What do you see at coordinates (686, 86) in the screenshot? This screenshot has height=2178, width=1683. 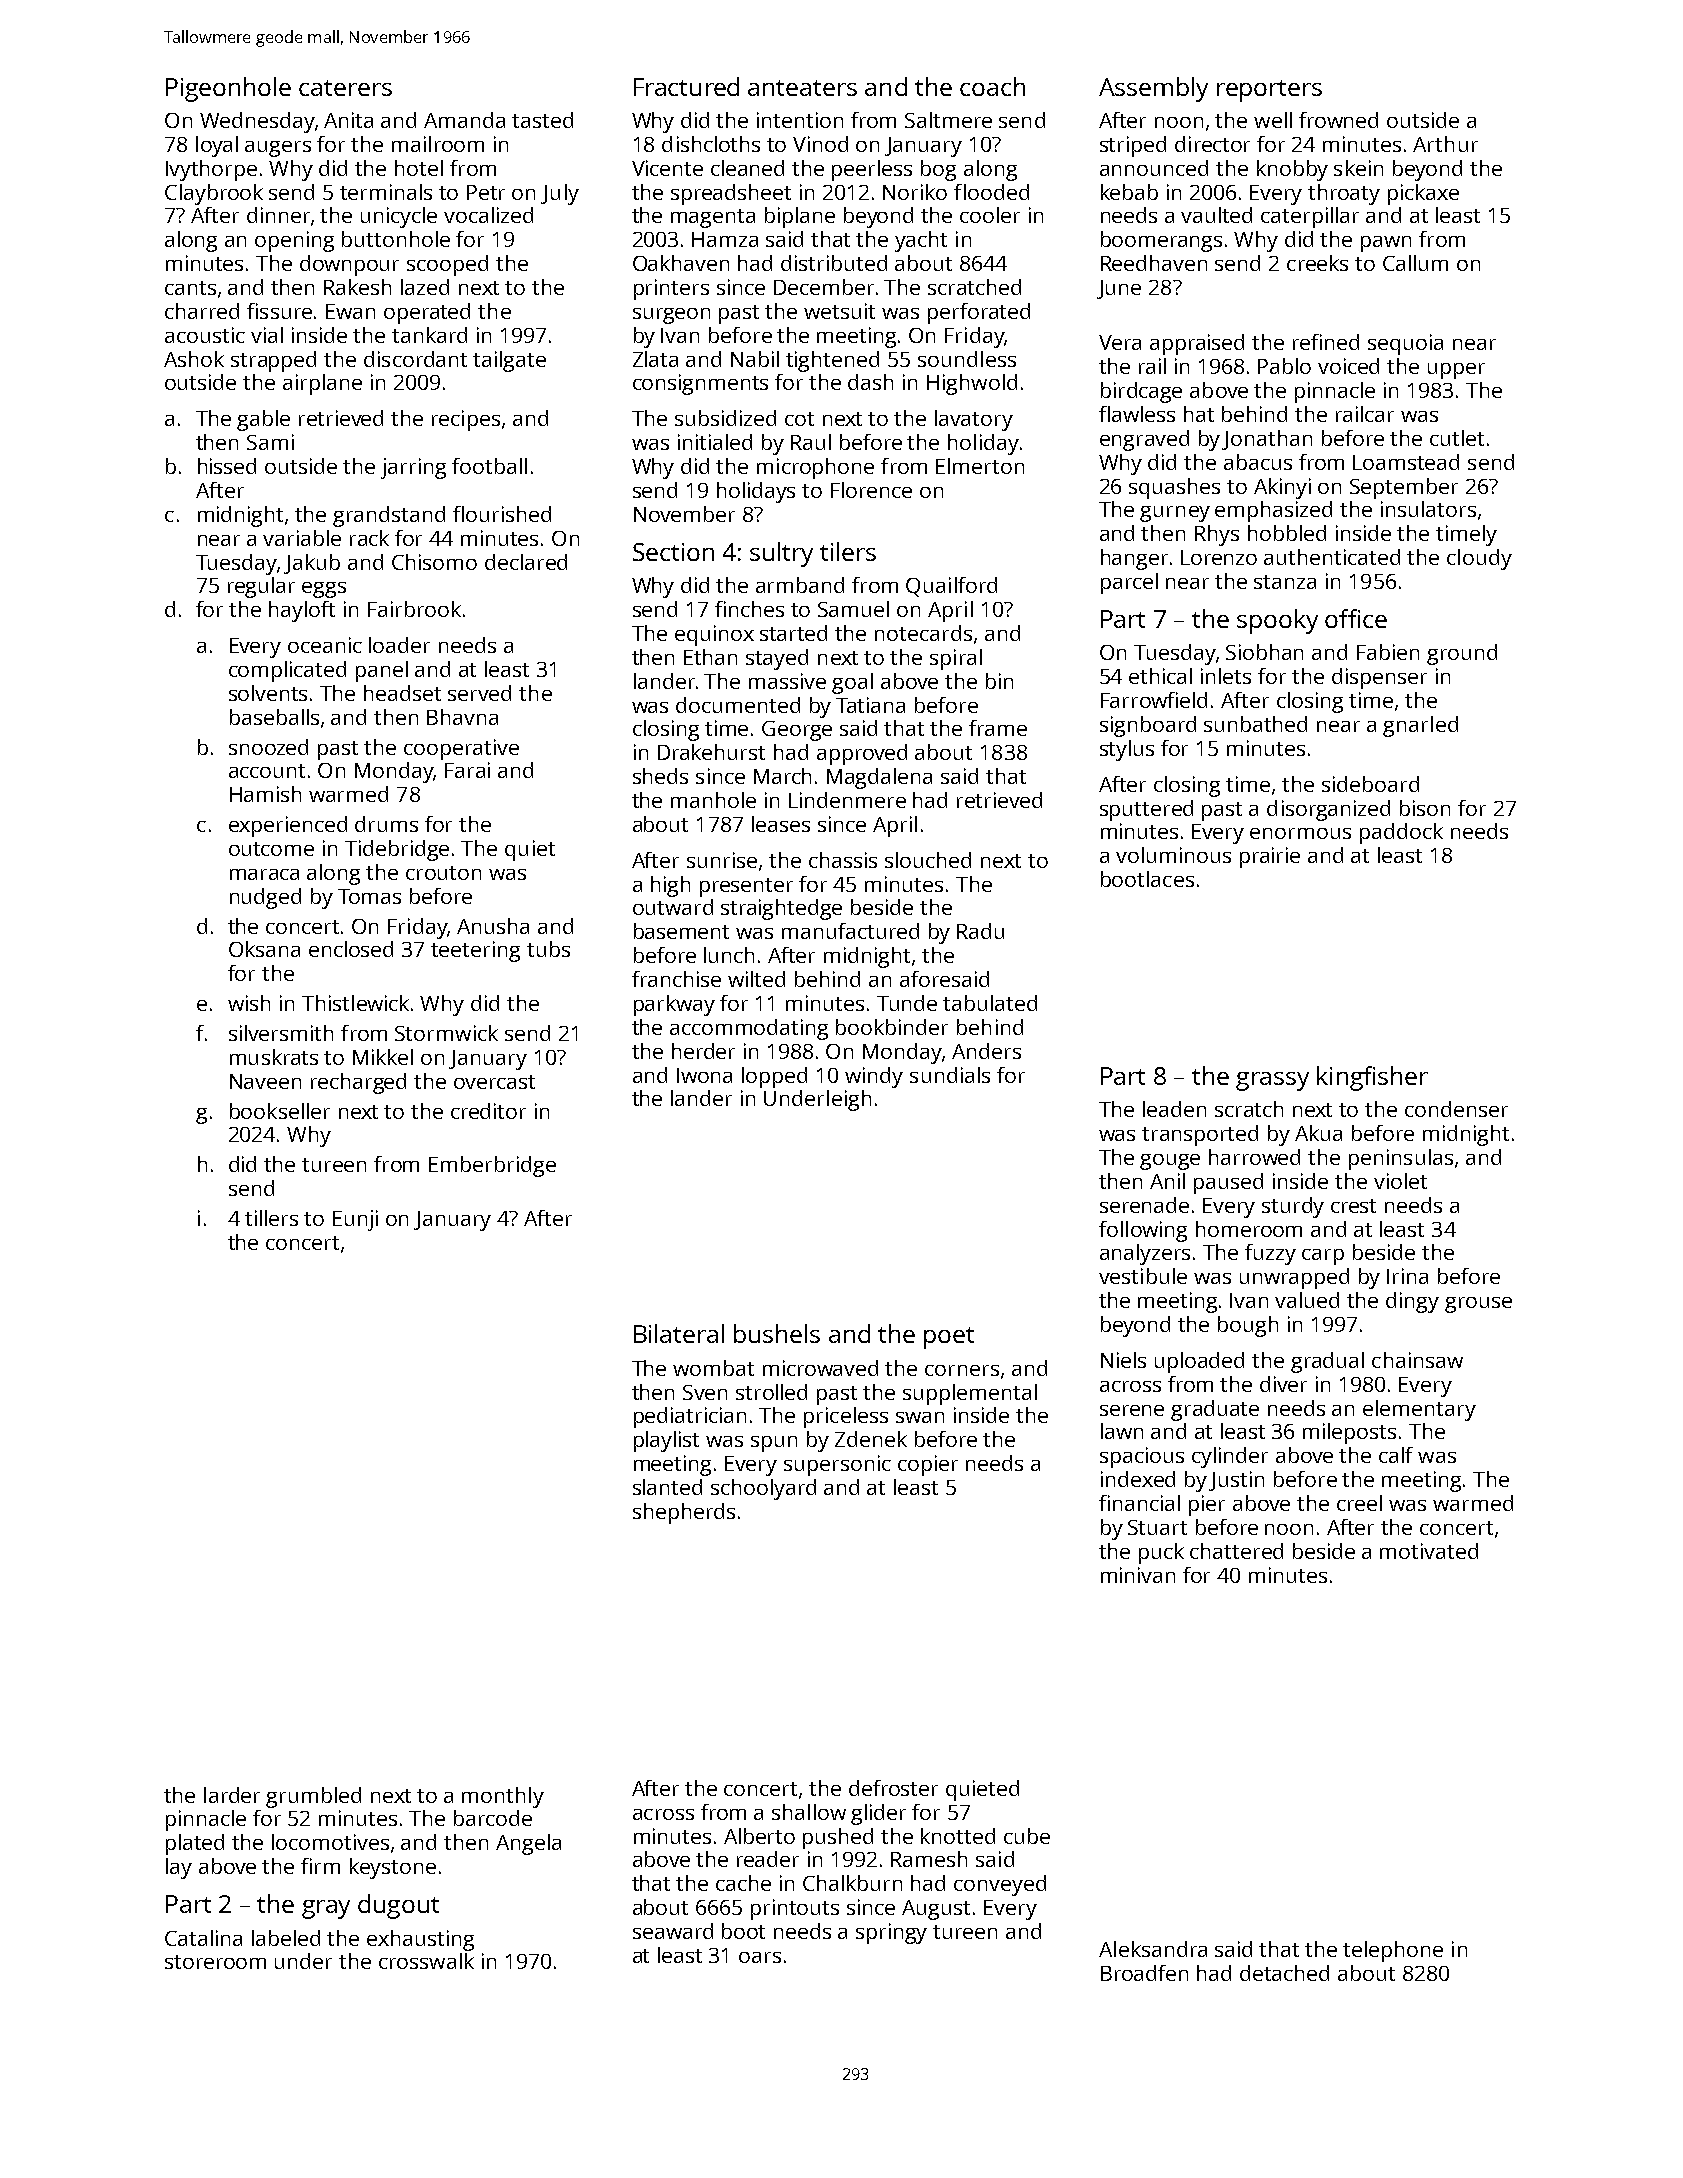 I see `Fractured` at bounding box center [686, 86].
